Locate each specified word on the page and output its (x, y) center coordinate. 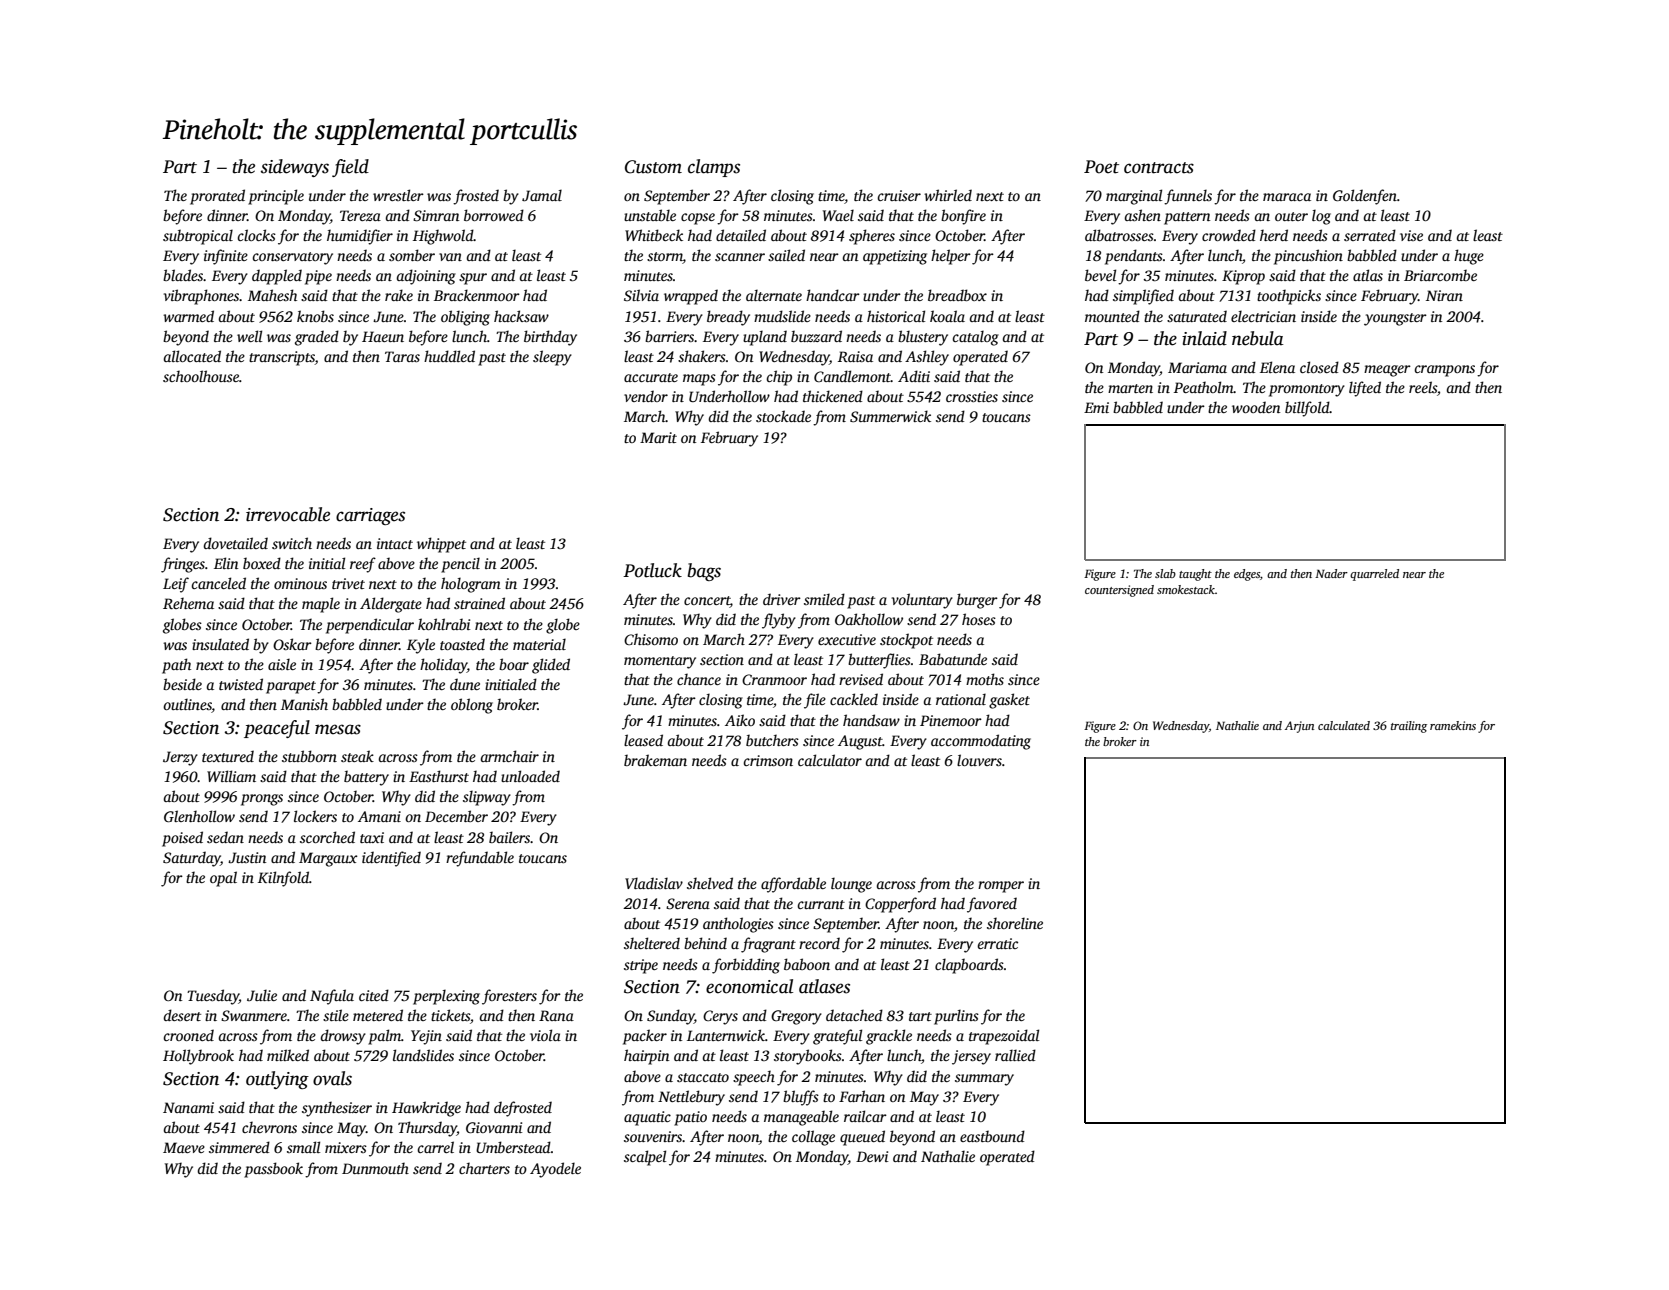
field (350, 168)
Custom (653, 167)
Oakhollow (869, 619)
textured (228, 756)
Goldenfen (1365, 197)
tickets (450, 1015)
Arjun (1299, 727)
